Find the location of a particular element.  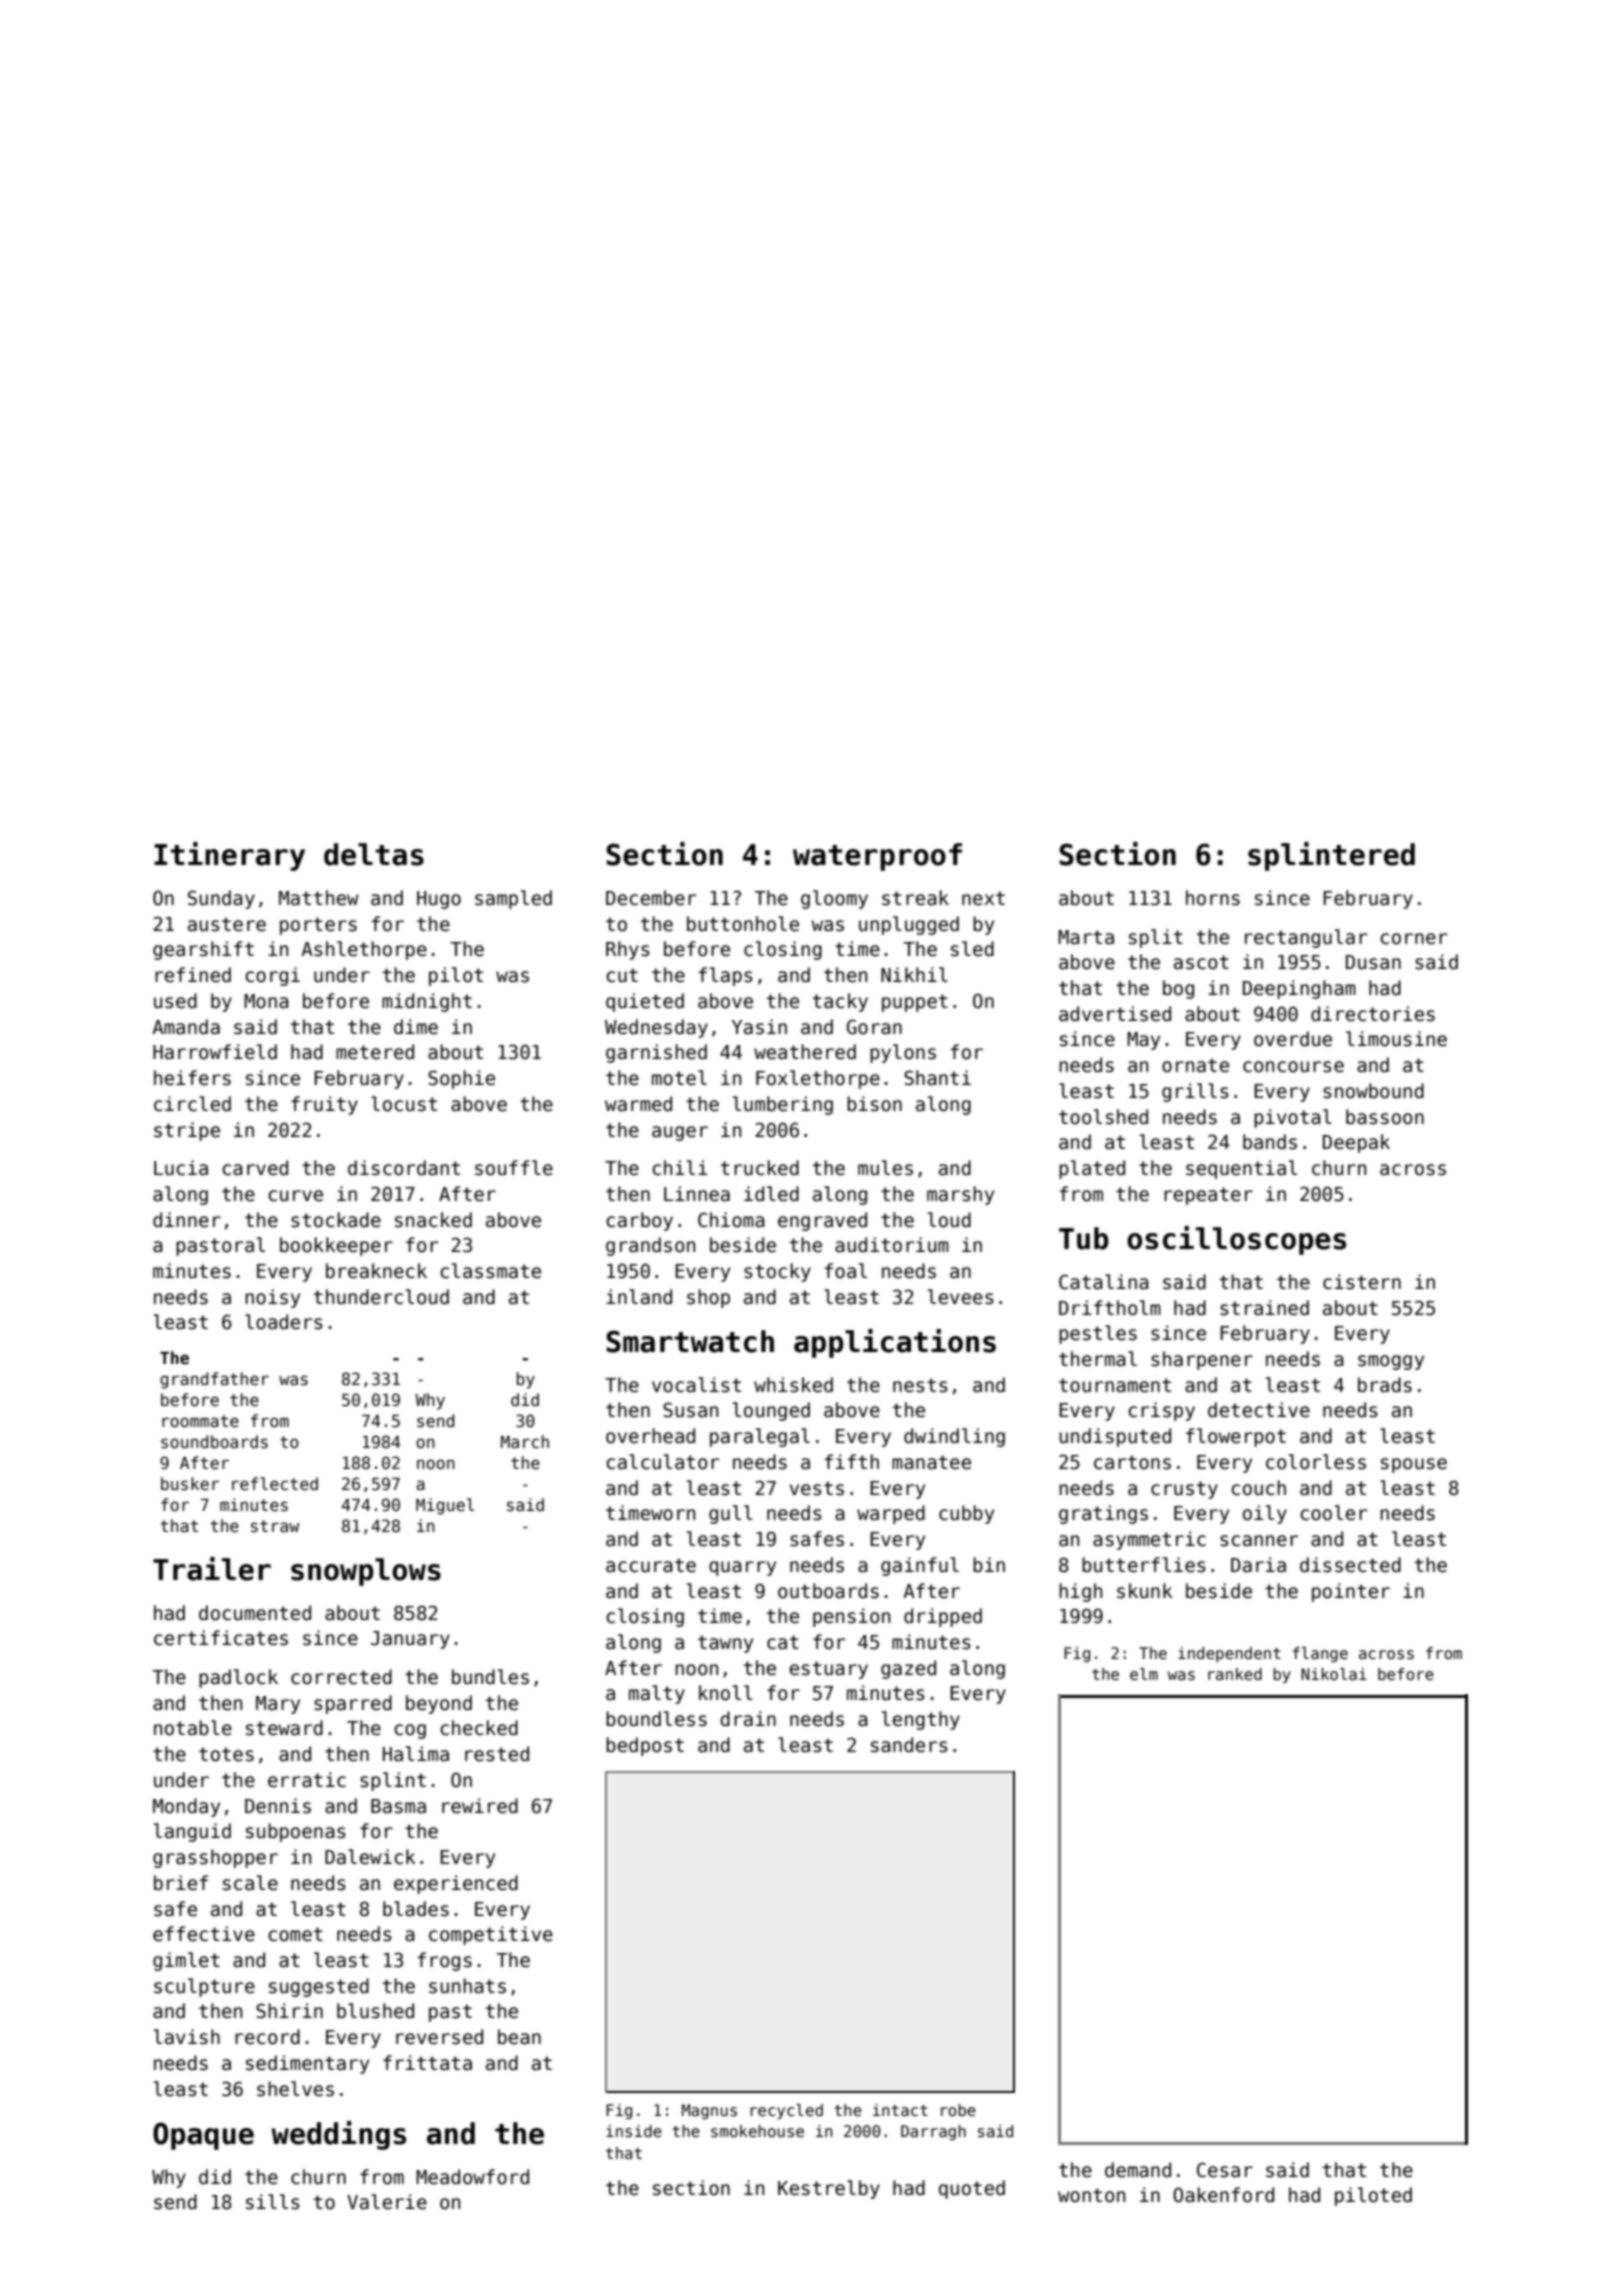

Meadowford is located at coordinates (472, 2177).
